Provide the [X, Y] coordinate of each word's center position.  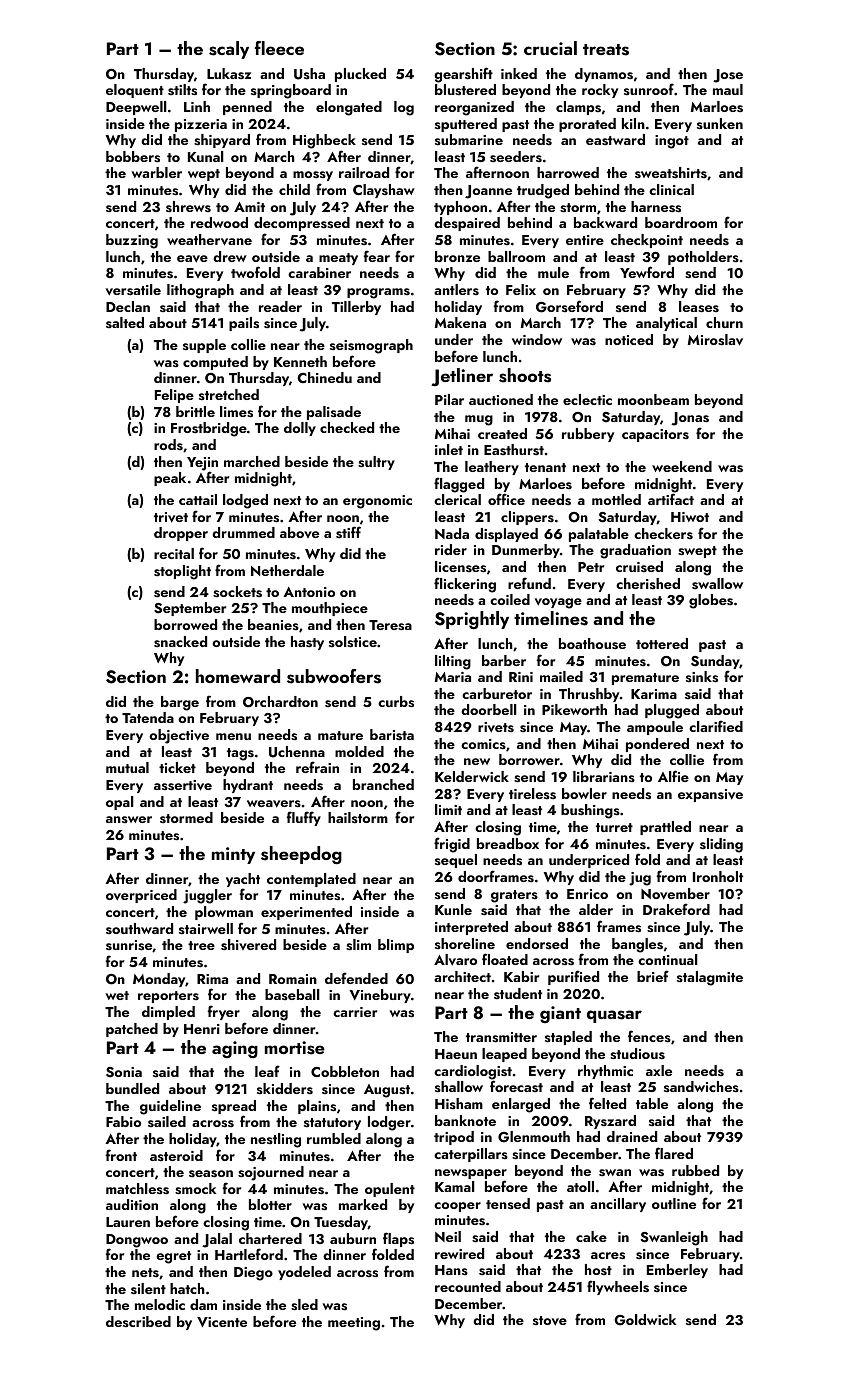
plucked [360, 75]
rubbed [695, 1170]
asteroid [176, 1155]
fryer [223, 1012]
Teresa [390, 625]
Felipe [174, 396]
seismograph [371, 346]
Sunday [715, 662]
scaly [229, 50]
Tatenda [148, 717]
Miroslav [715, 340]
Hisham [459, 1103]
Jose [728, 76]
